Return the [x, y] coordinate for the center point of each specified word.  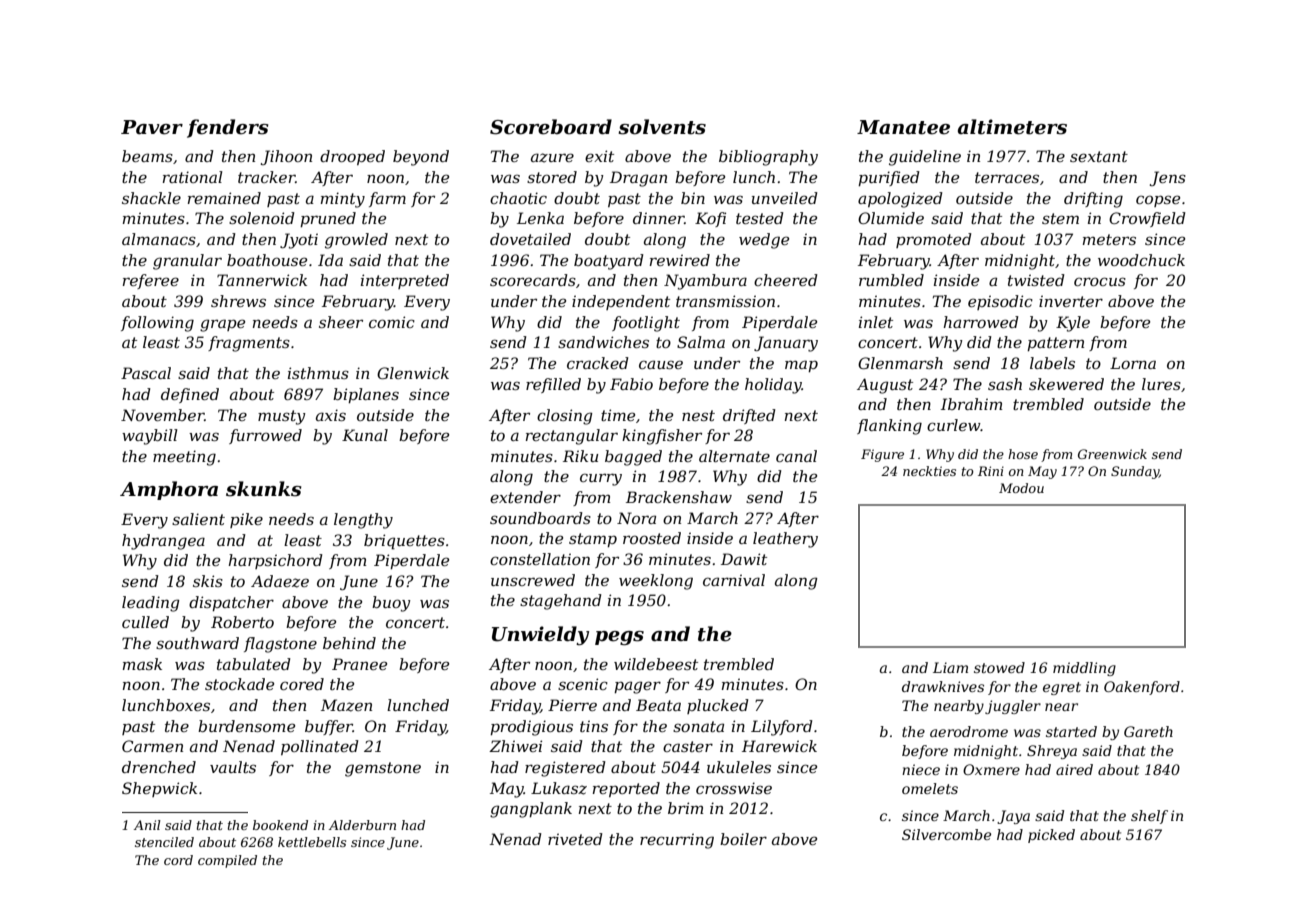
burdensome [246, 726]
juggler [1013, 707]
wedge [764, 241]
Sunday [1135, 472]
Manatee [903, 127]
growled [356, 241]
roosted [652, 538]
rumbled [891, 280]
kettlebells [312, 842]
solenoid [262, 218]
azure [552, 158]
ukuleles [739, 767]
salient [198, 519]
